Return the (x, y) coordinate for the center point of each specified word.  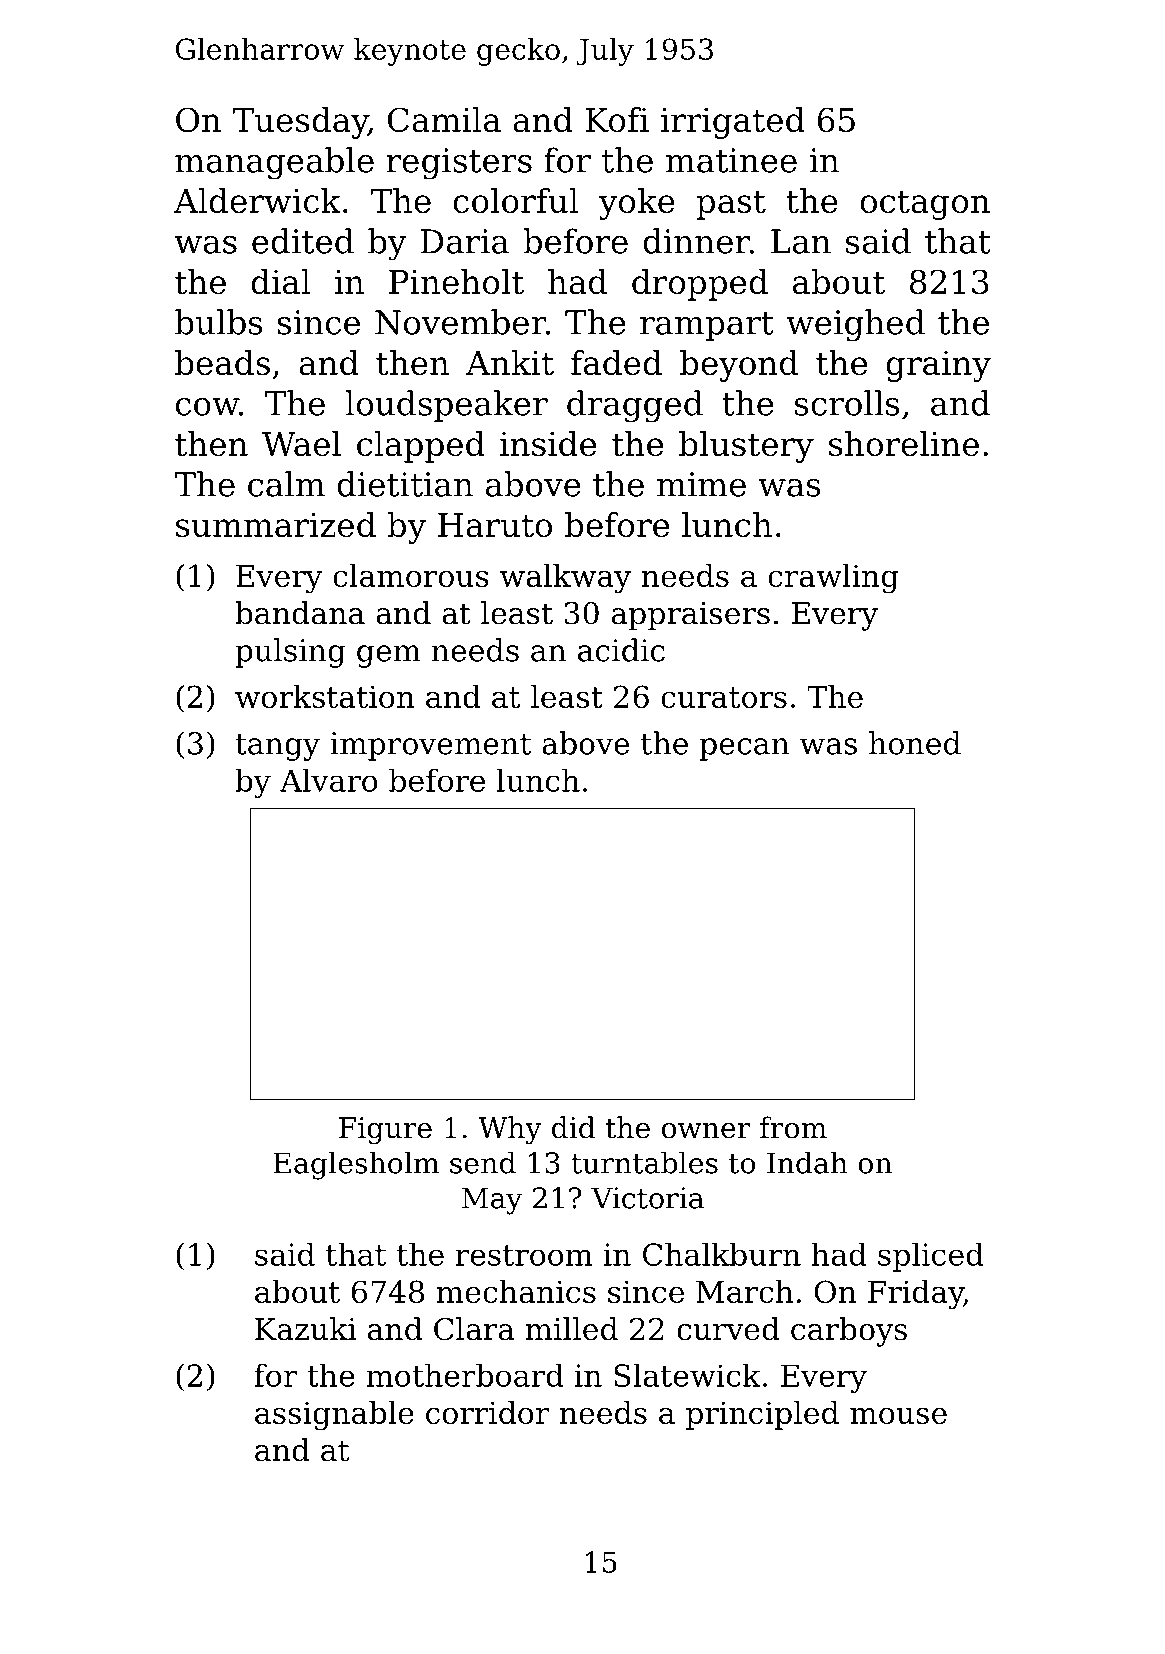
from (793, 1127)
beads (222, 362)
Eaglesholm (356, 1165)
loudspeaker (446, 406)
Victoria (647, 1198)
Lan (801, 241)
